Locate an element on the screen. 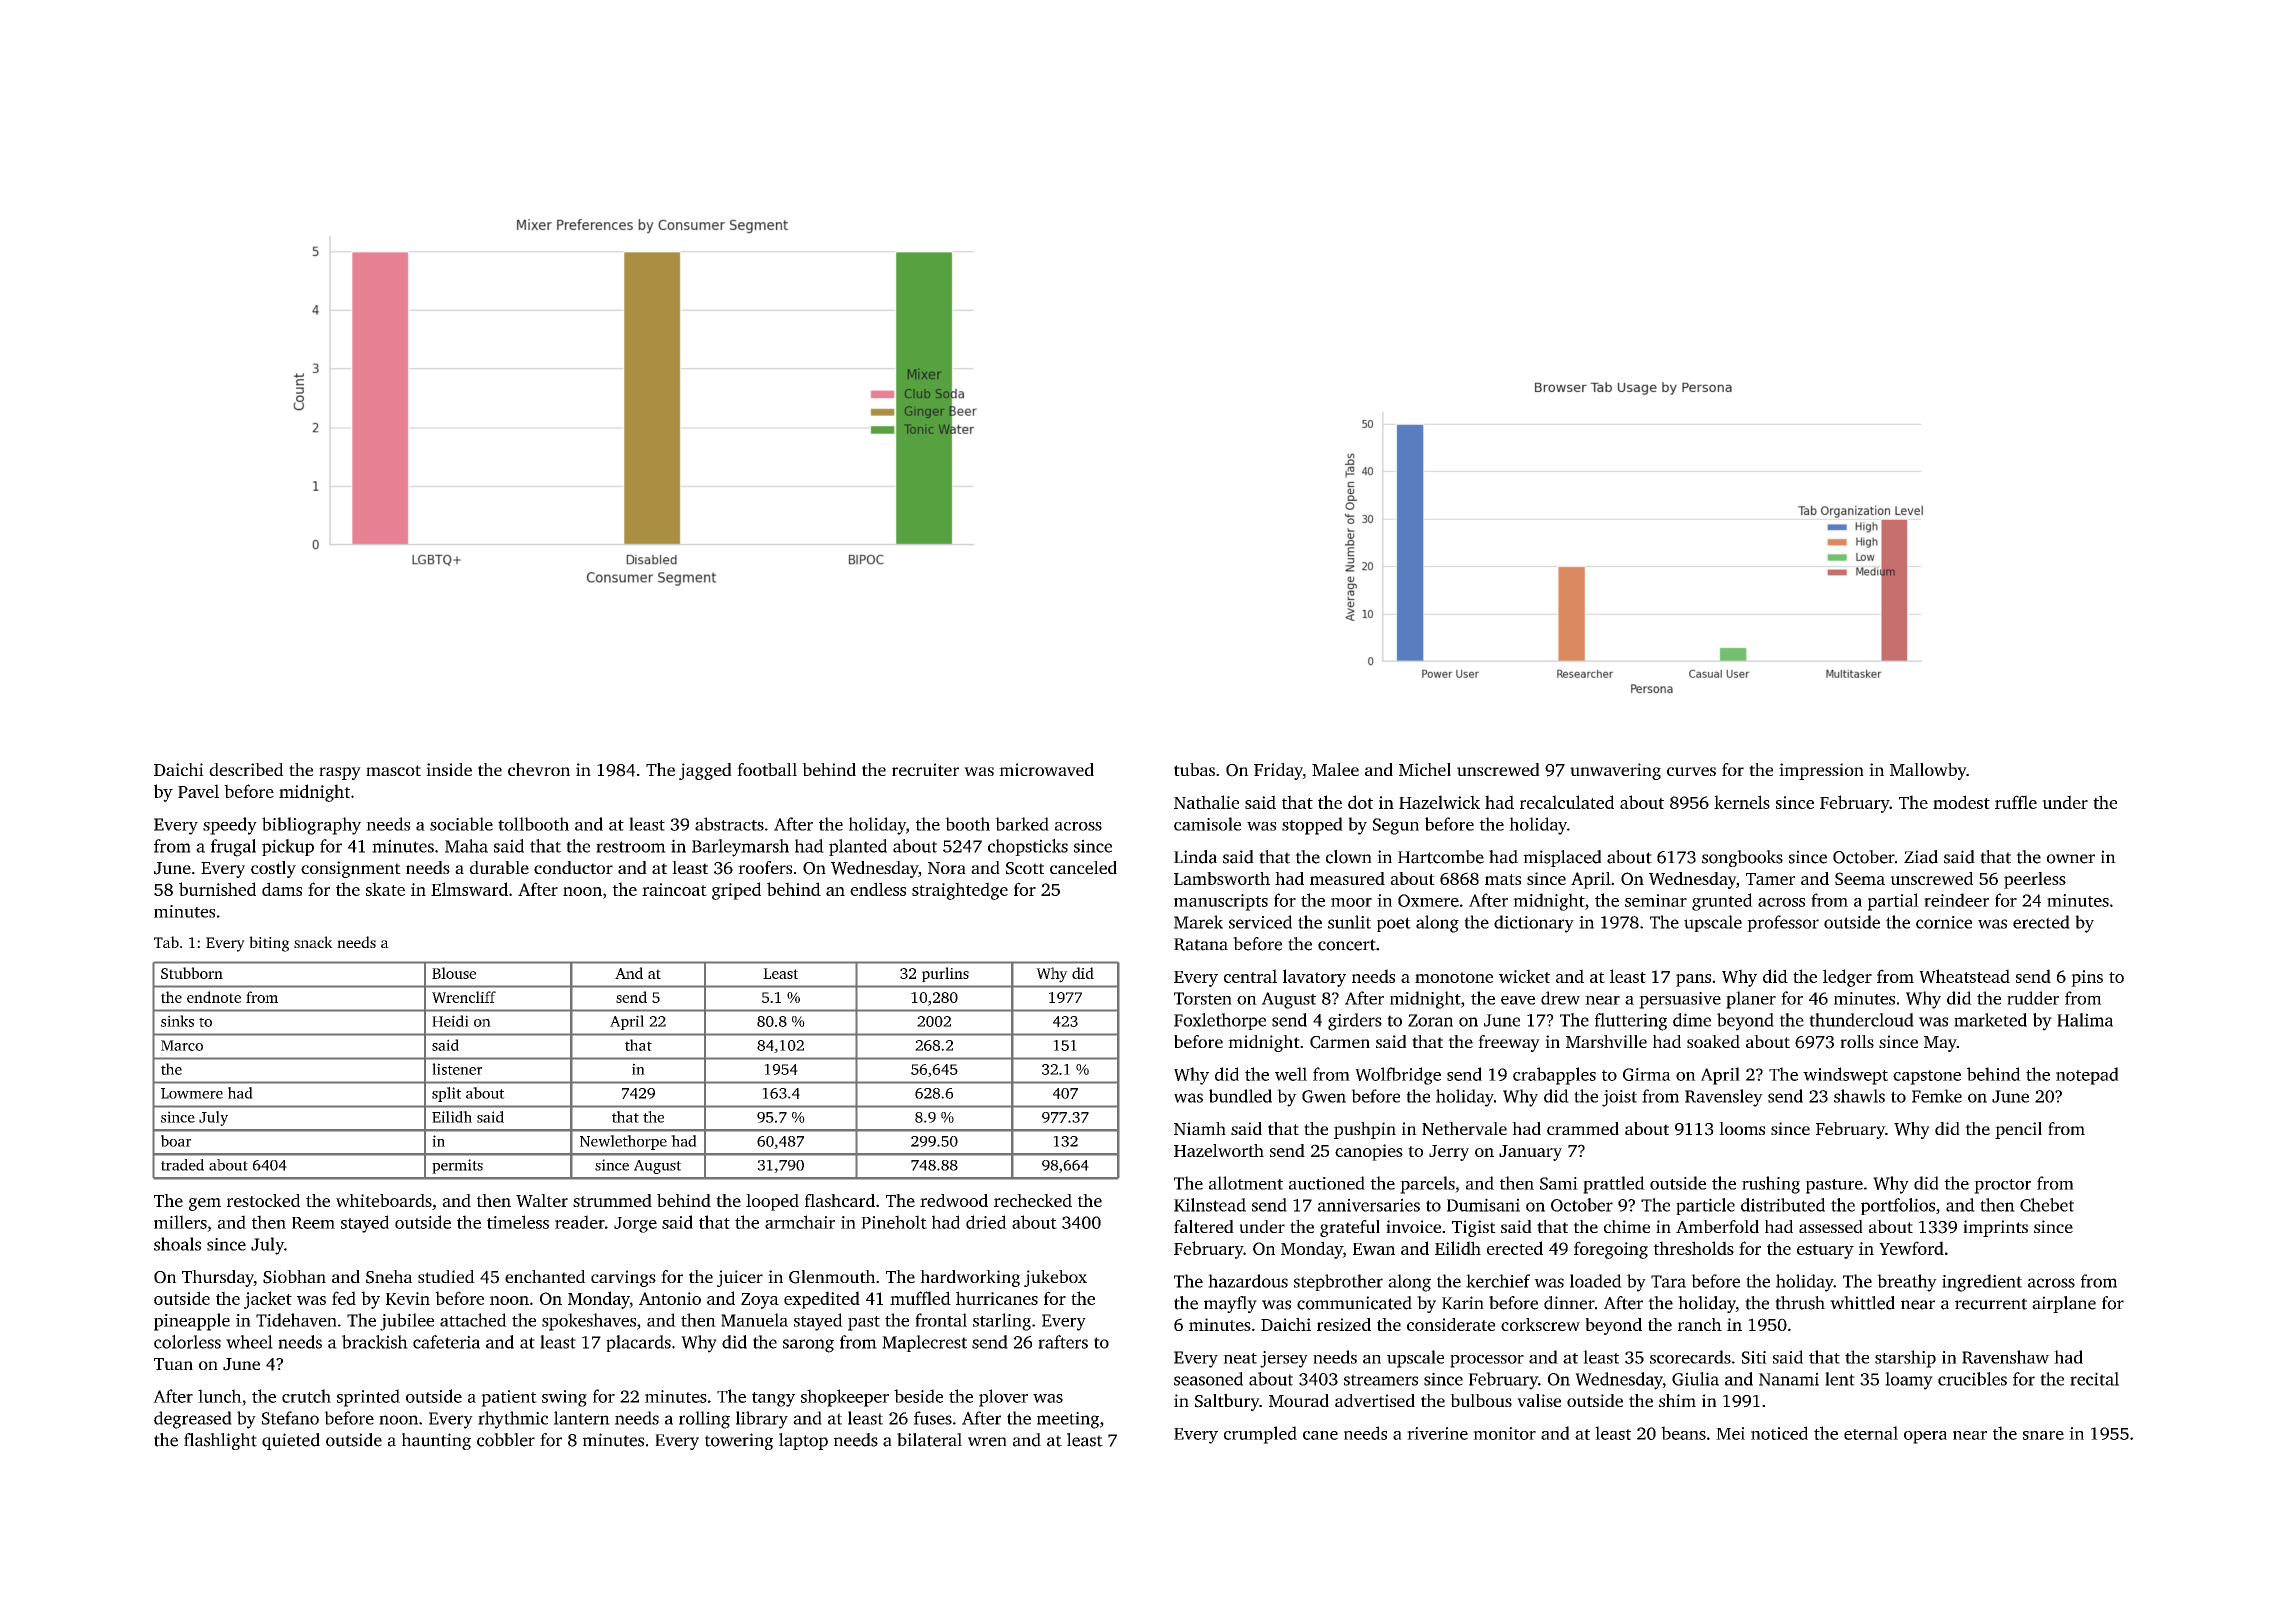 The height and width of the screenshot is (1620, 2292). Niamh is located at coordinates (1200, 1128).
